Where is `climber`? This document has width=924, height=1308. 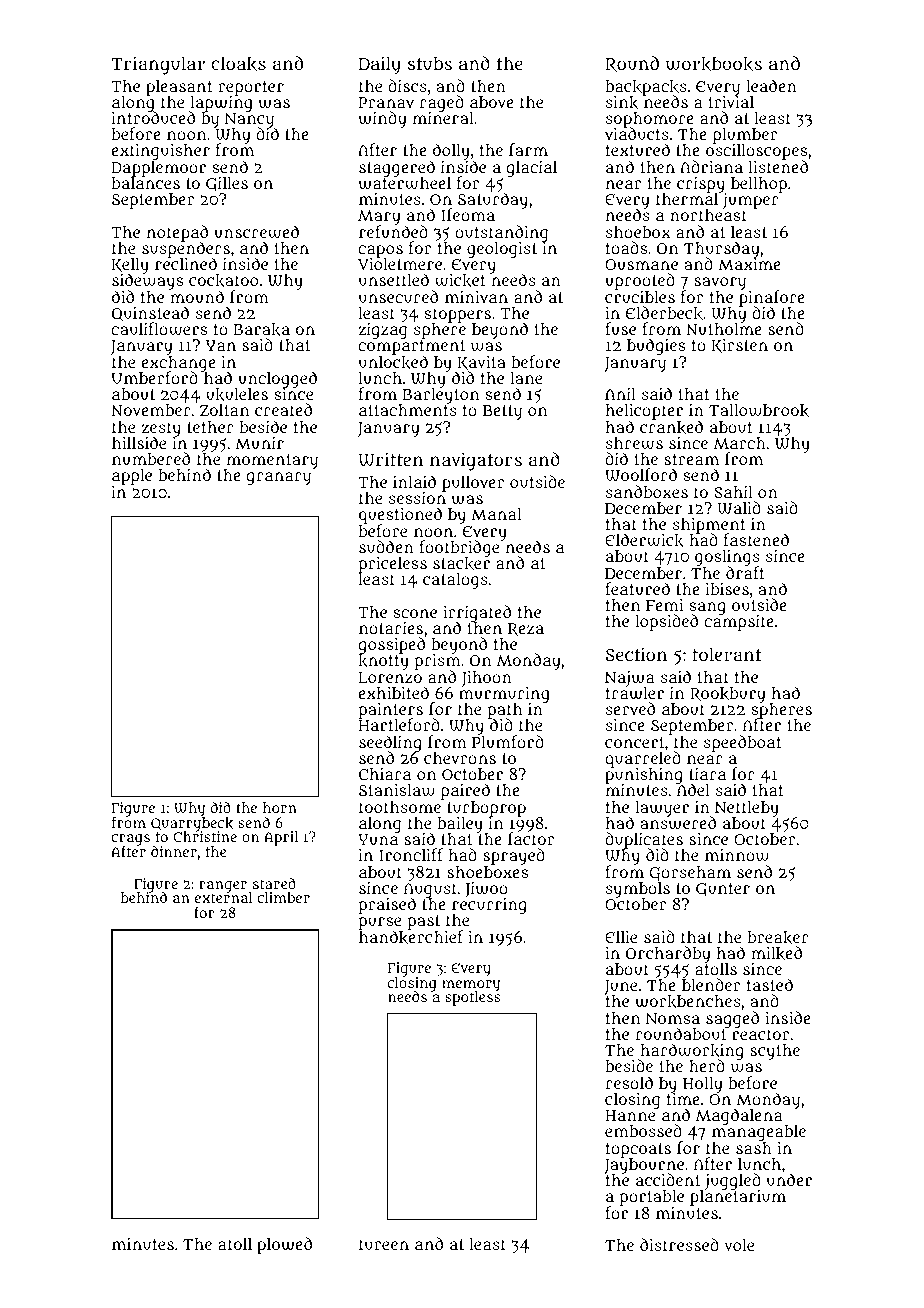
climber is located at coordinates (283, 897).
